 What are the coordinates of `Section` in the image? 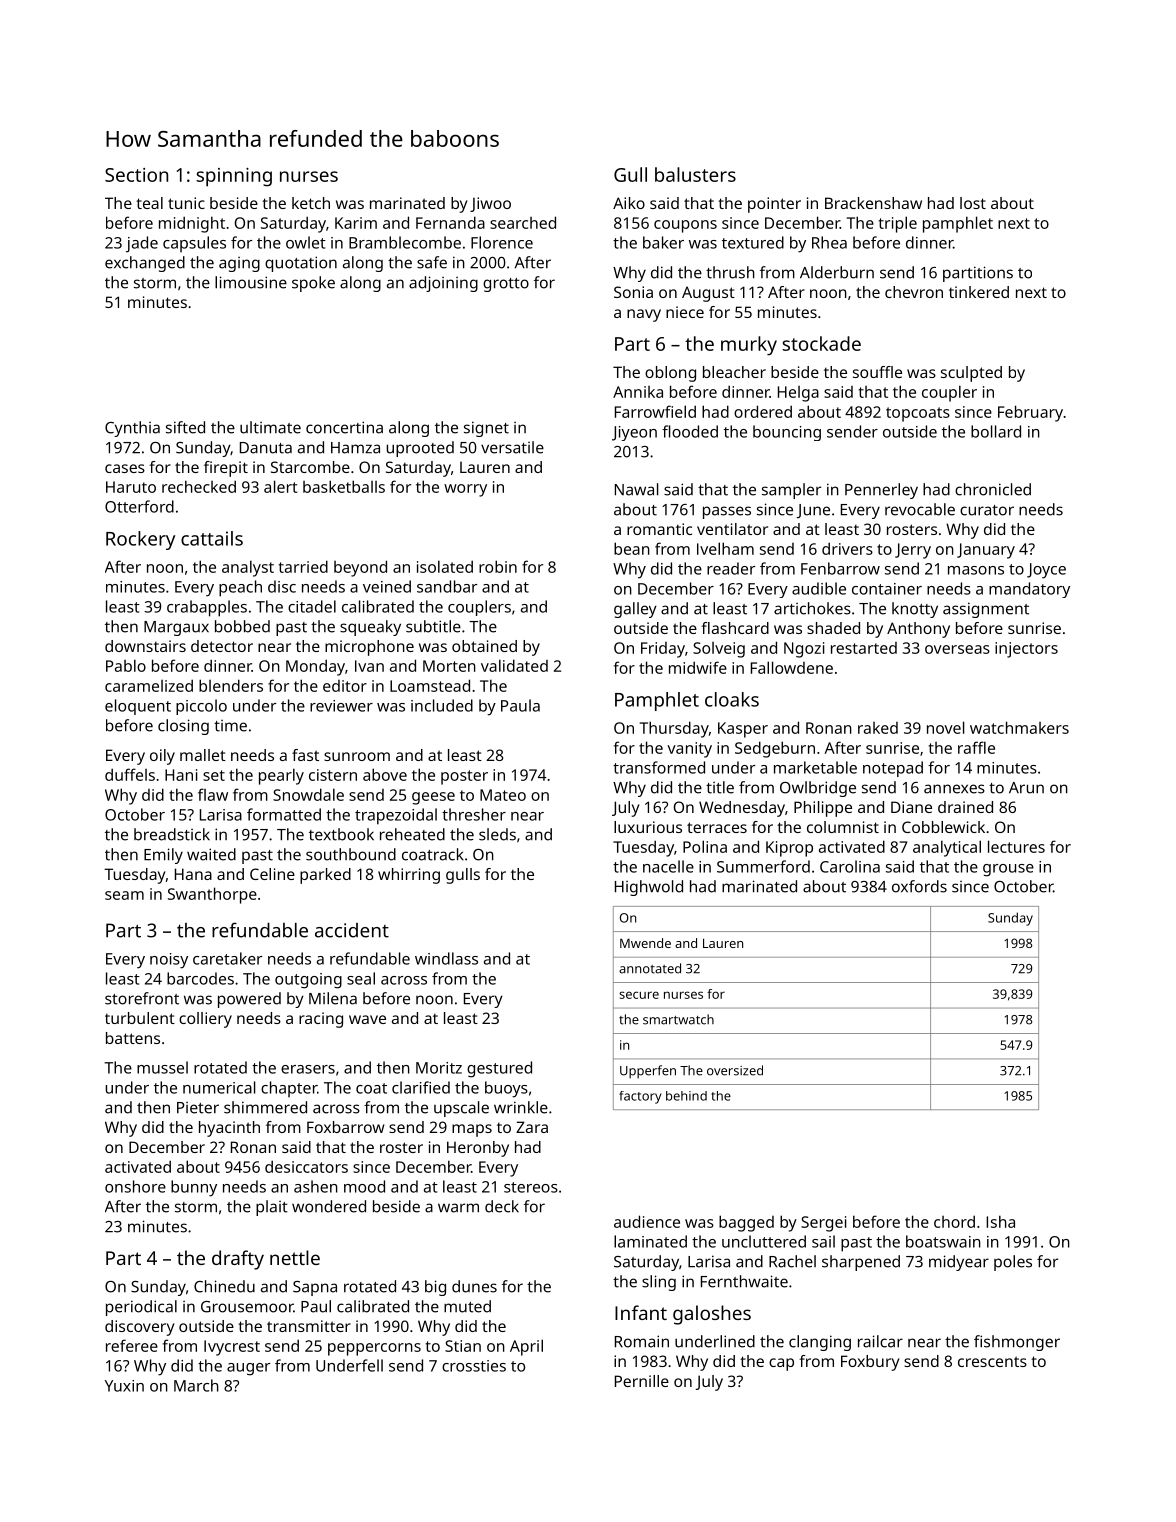 It's located at (136, 175).
